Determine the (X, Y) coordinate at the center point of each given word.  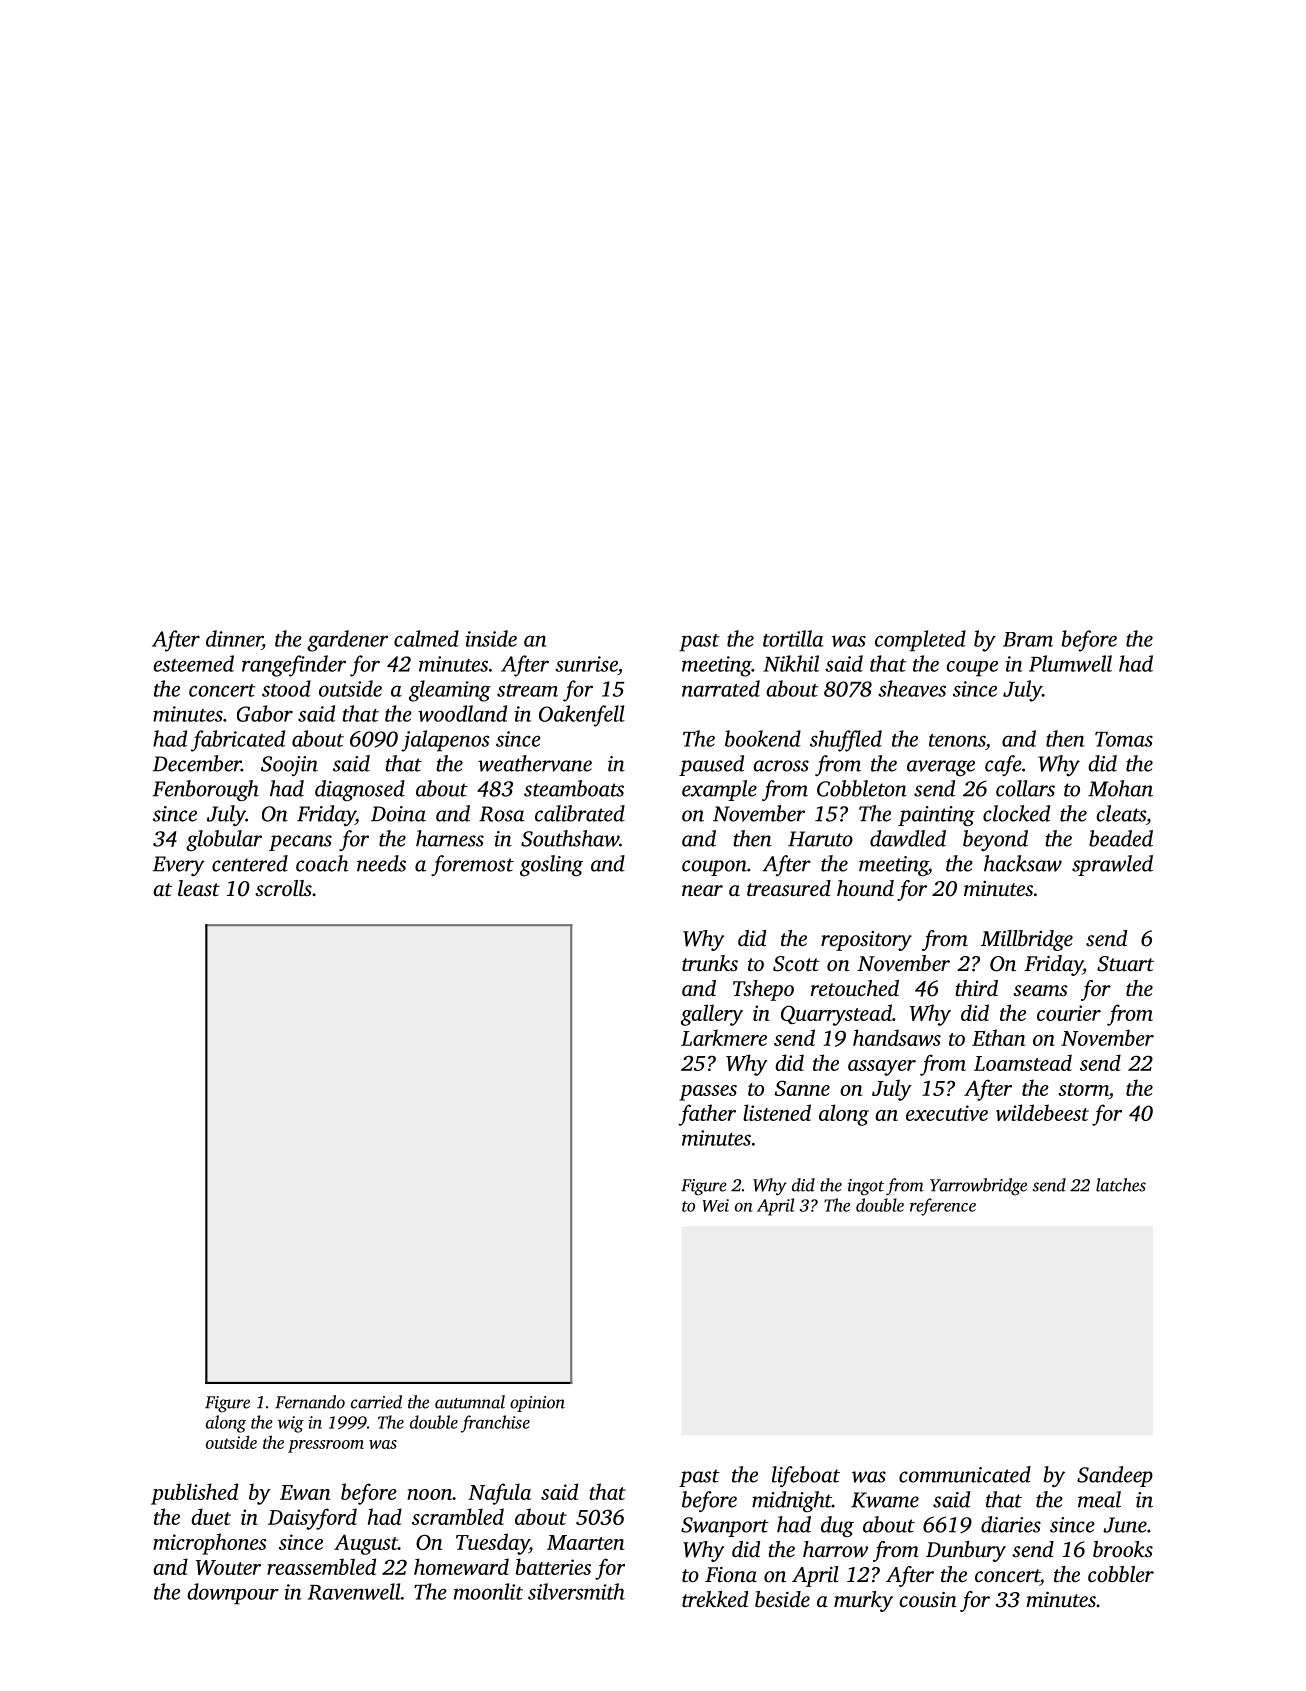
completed (920, 641)
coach (322, 863)
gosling (551, 865)
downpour (233, 1594)
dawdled (908, 838)
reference (943, 1207)
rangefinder (294, 666)
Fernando (310, 1402)
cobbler (1121, 1574)
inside (491, 638)
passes (708, 1093)
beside (782, 1599)
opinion (537, 1404)
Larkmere (724, 1037)
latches (1121, 1185)
